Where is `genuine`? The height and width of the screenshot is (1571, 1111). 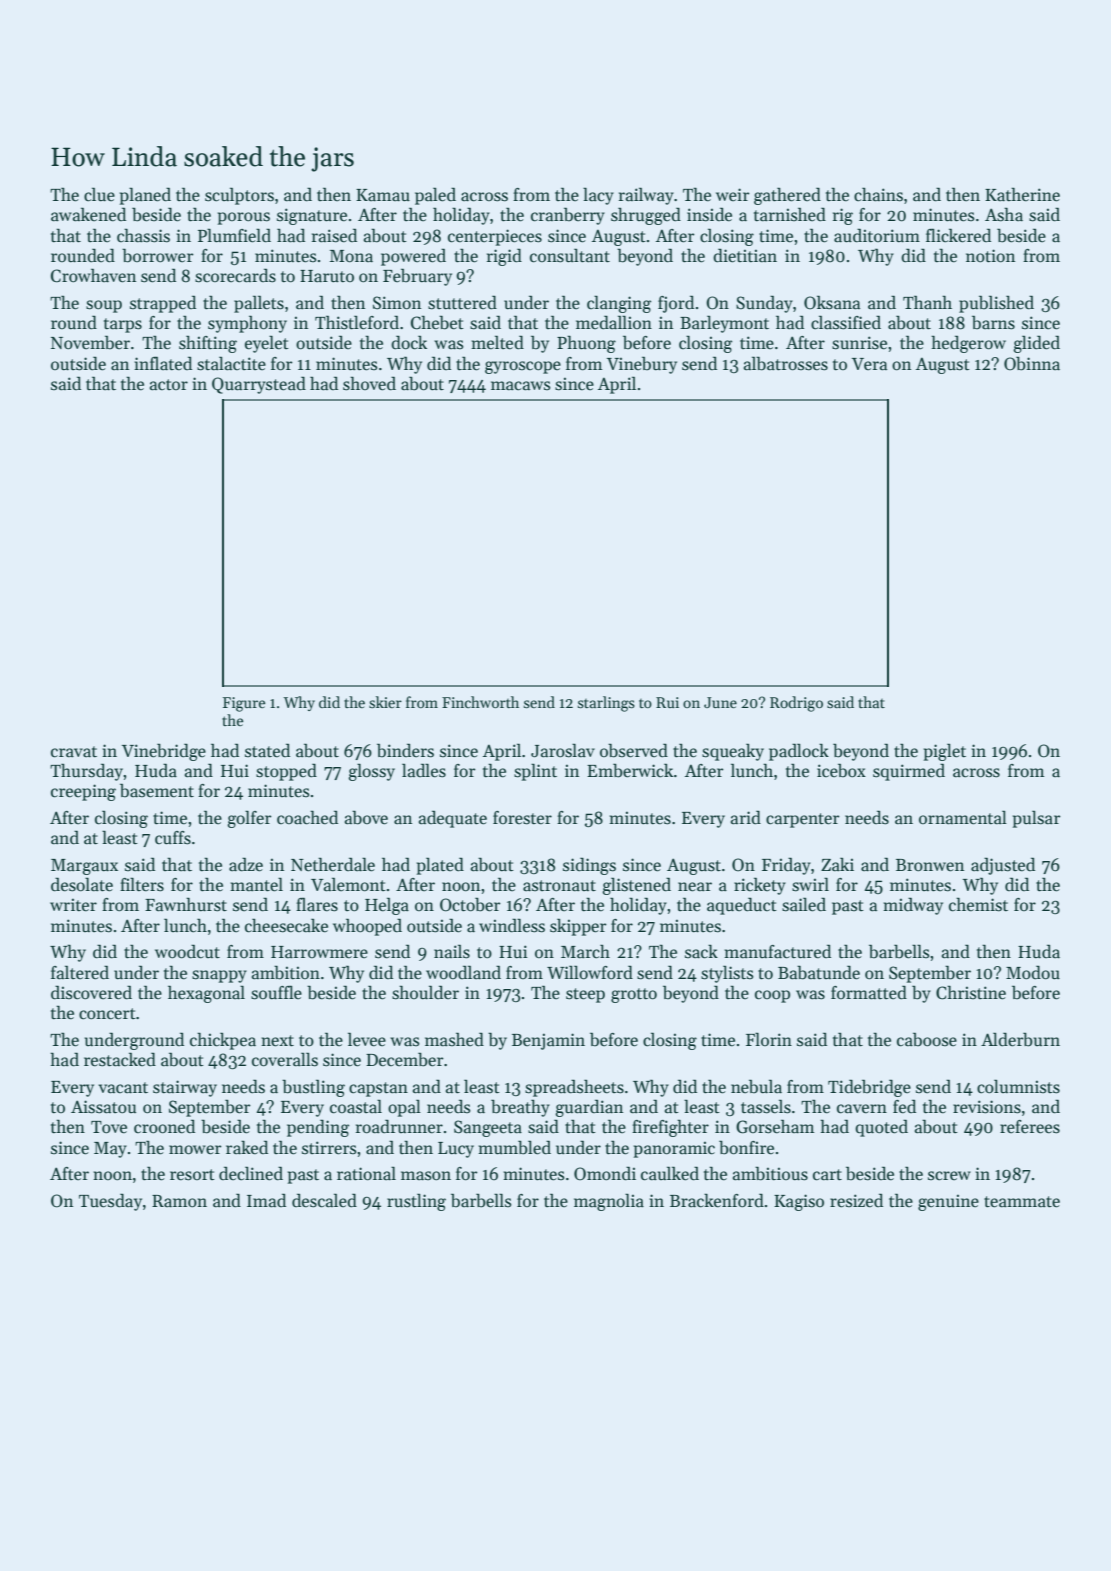
genuine is located at coordinates (948, 1202).
